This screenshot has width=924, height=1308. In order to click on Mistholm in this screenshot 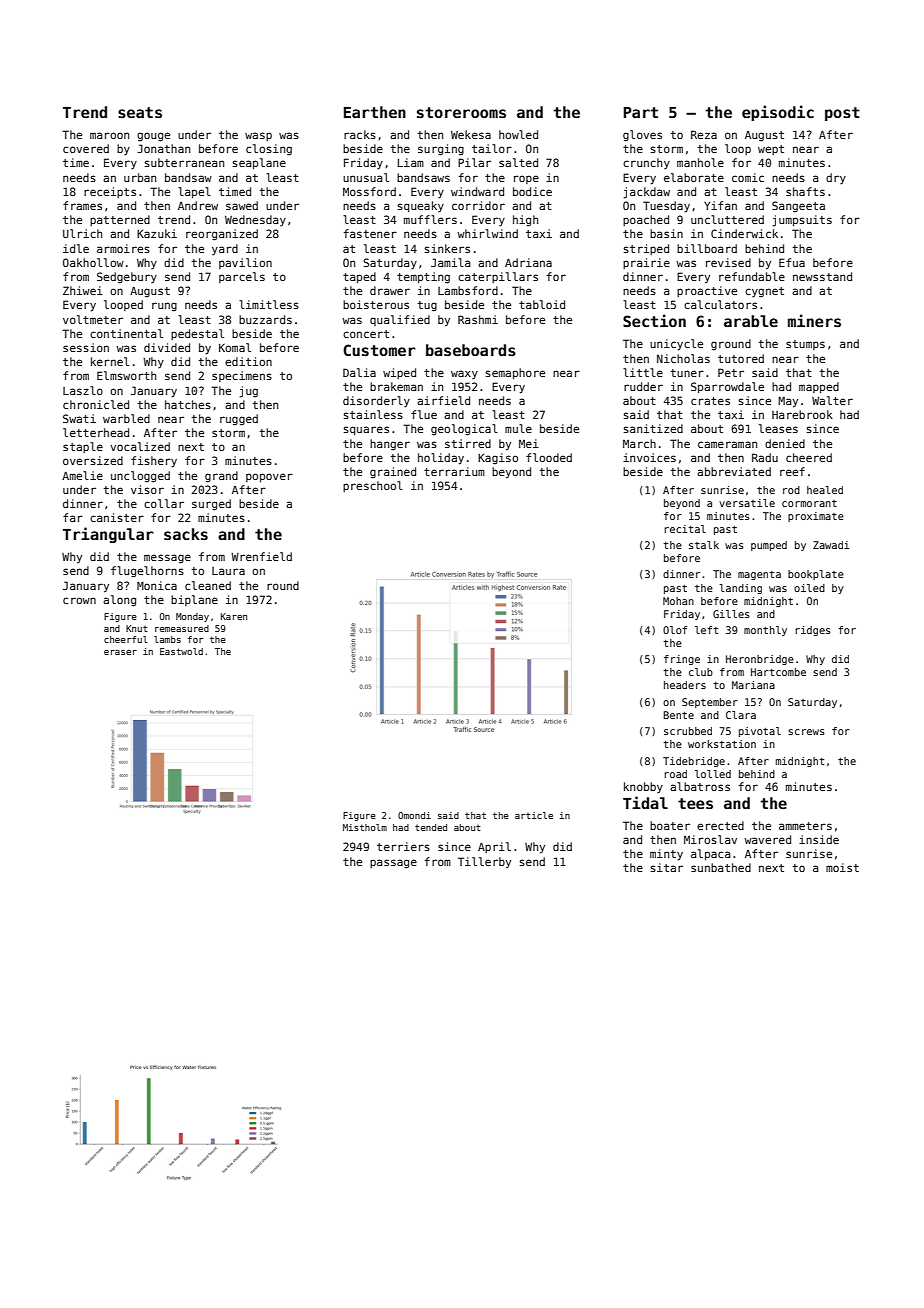, I will do `click(365, 827)`.
